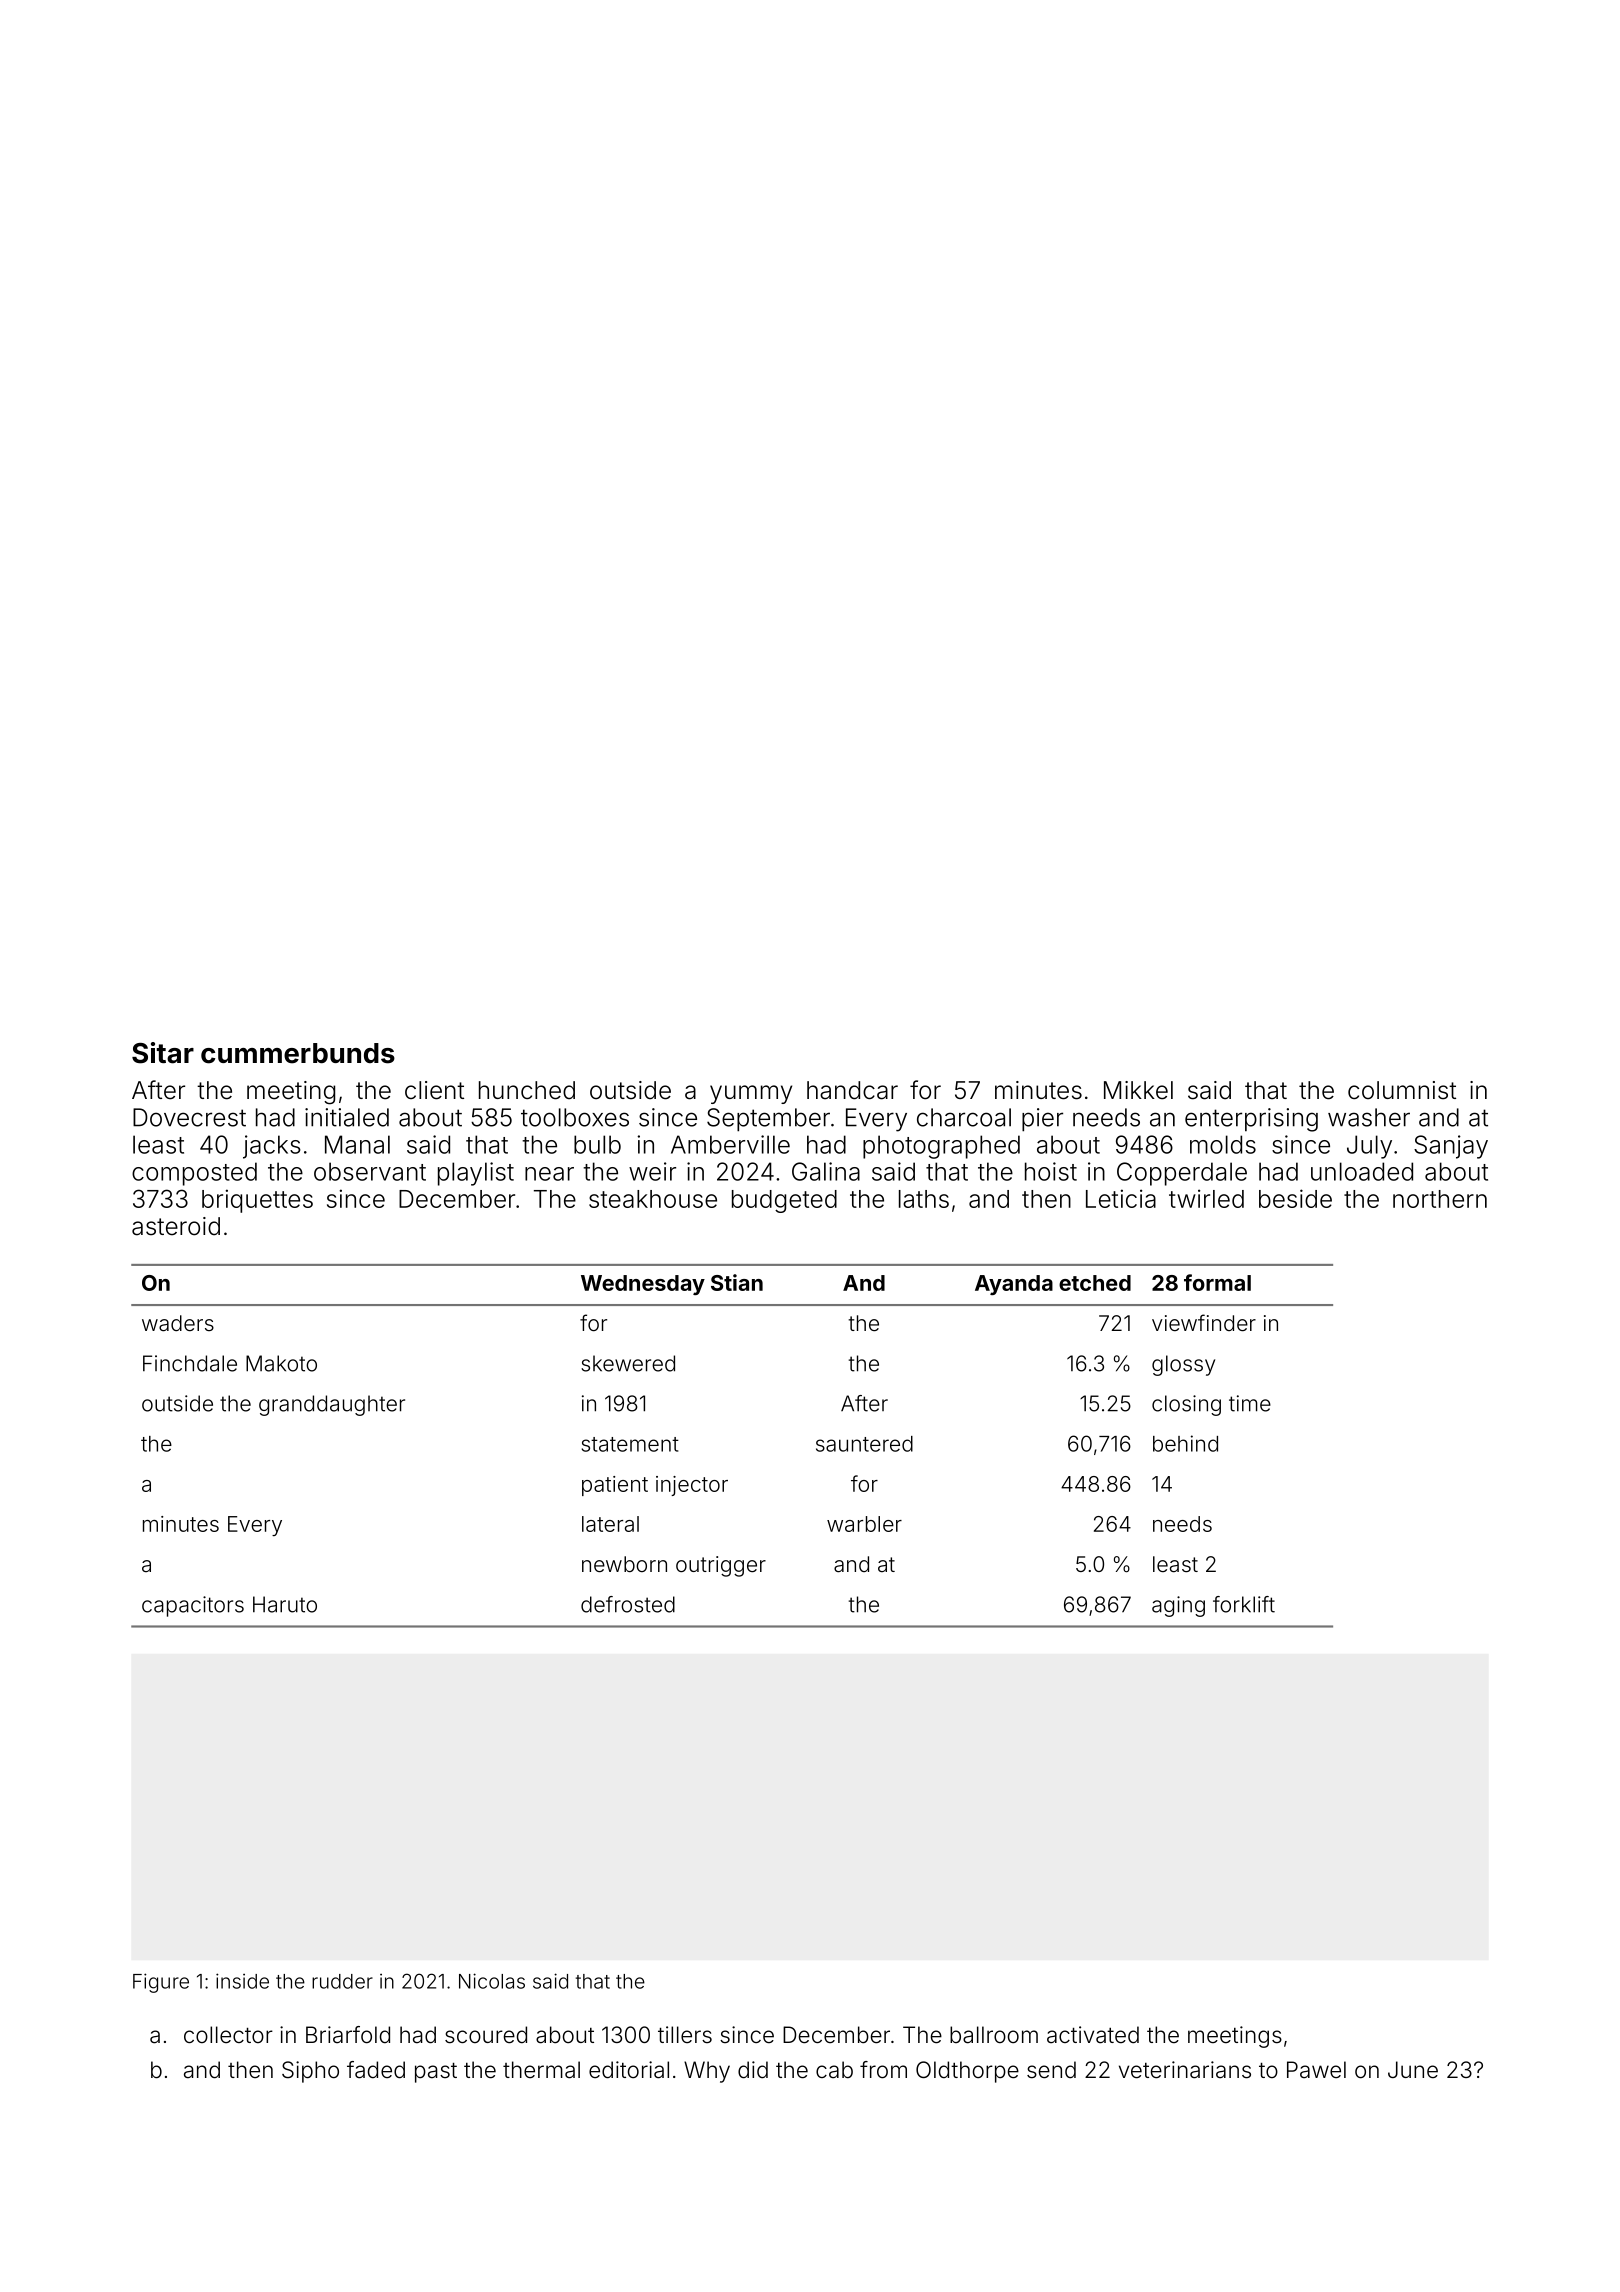 Image resolution: width=1620 pixels, height=2292 pixels. I want to click on forklift, so click(1244, 1604).
